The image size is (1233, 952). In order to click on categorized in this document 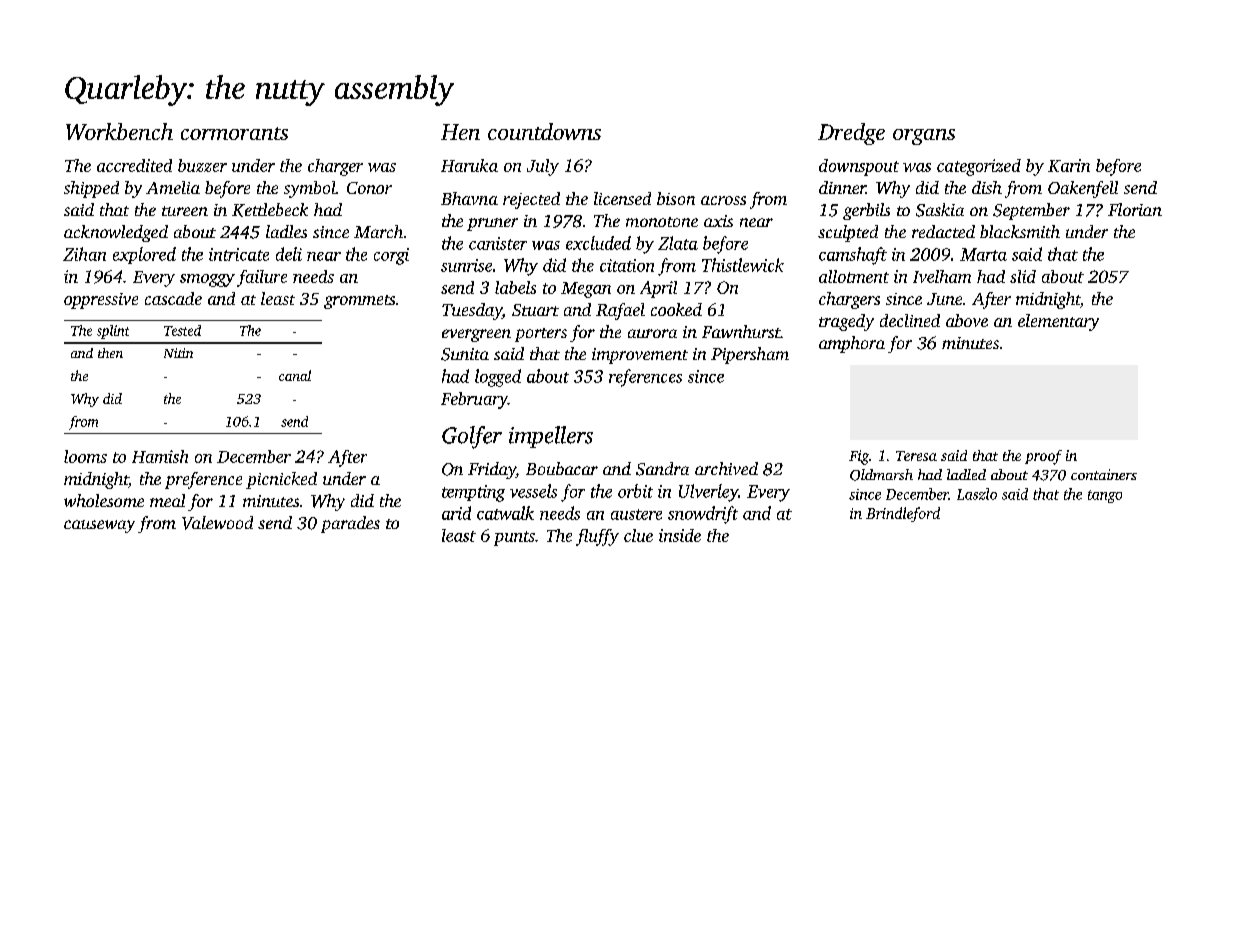, I will do `click(979, 167)`.
